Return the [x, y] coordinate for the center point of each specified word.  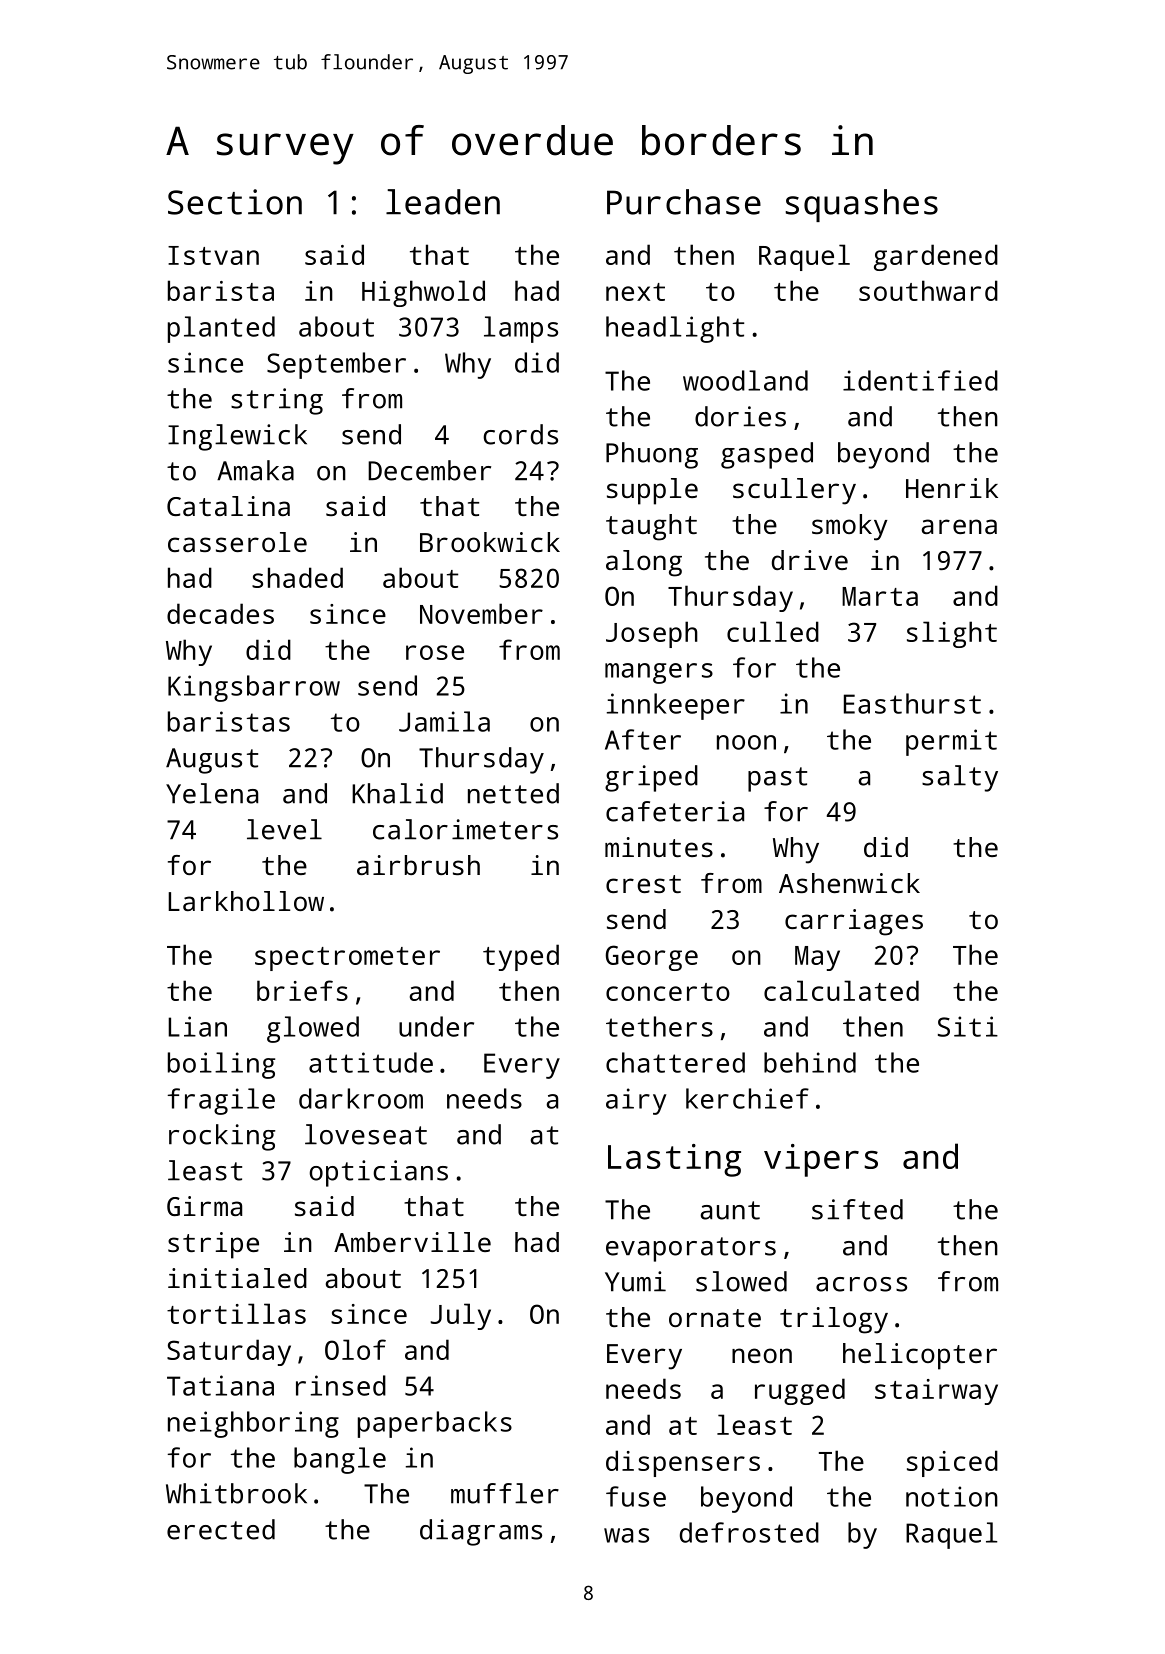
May [817, 958]
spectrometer [347, 959]
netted [513, 793]
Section [235, 202]
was [626, 1535]
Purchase [684, 202]
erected [221, 1529]
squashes [862, 205]
